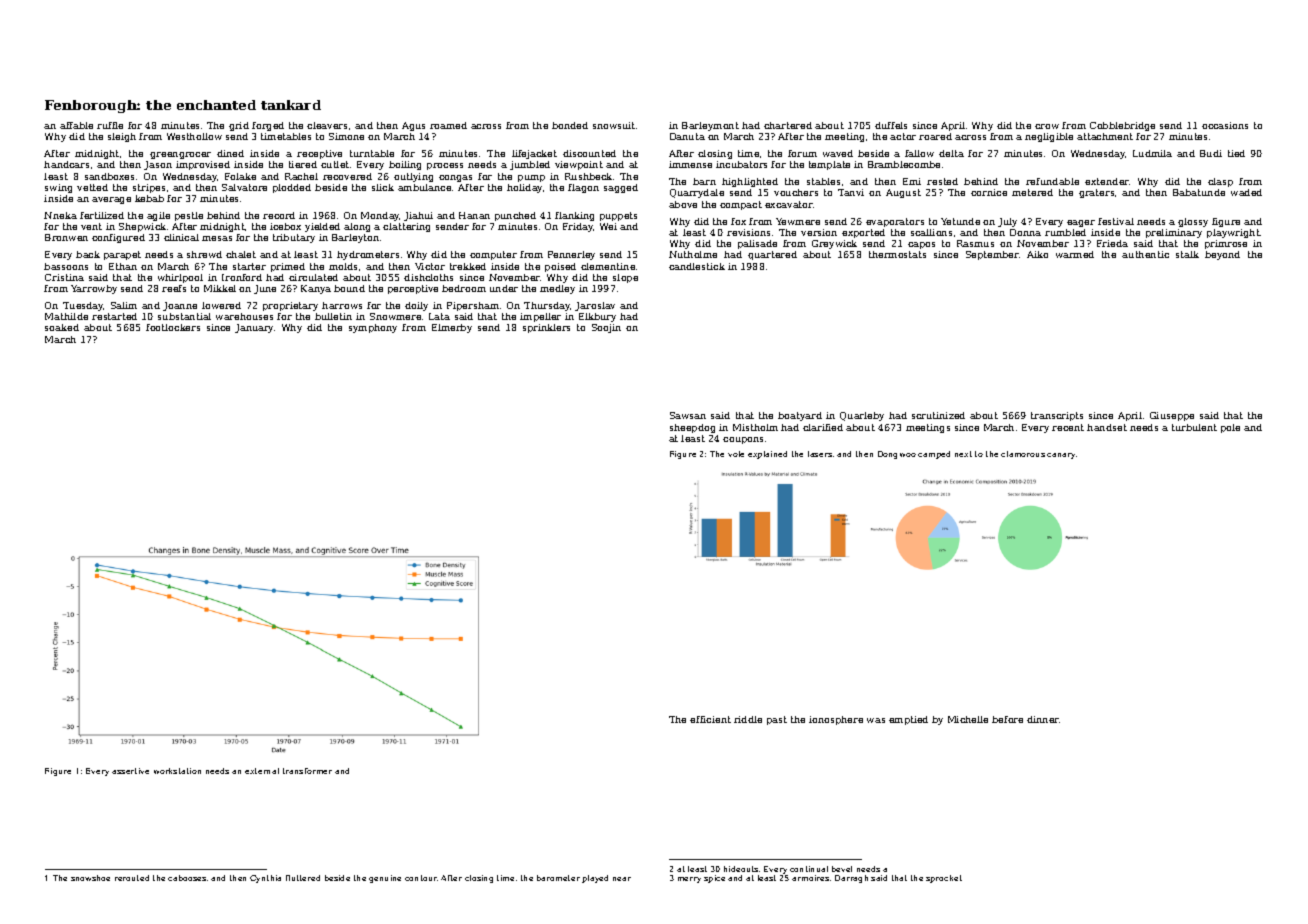 Image resolution: width=1308 pixels, height=924 pixels. What do you see at coordinates (935, 136) in the page?
I see `roared` at bounding box center [935, 136].
